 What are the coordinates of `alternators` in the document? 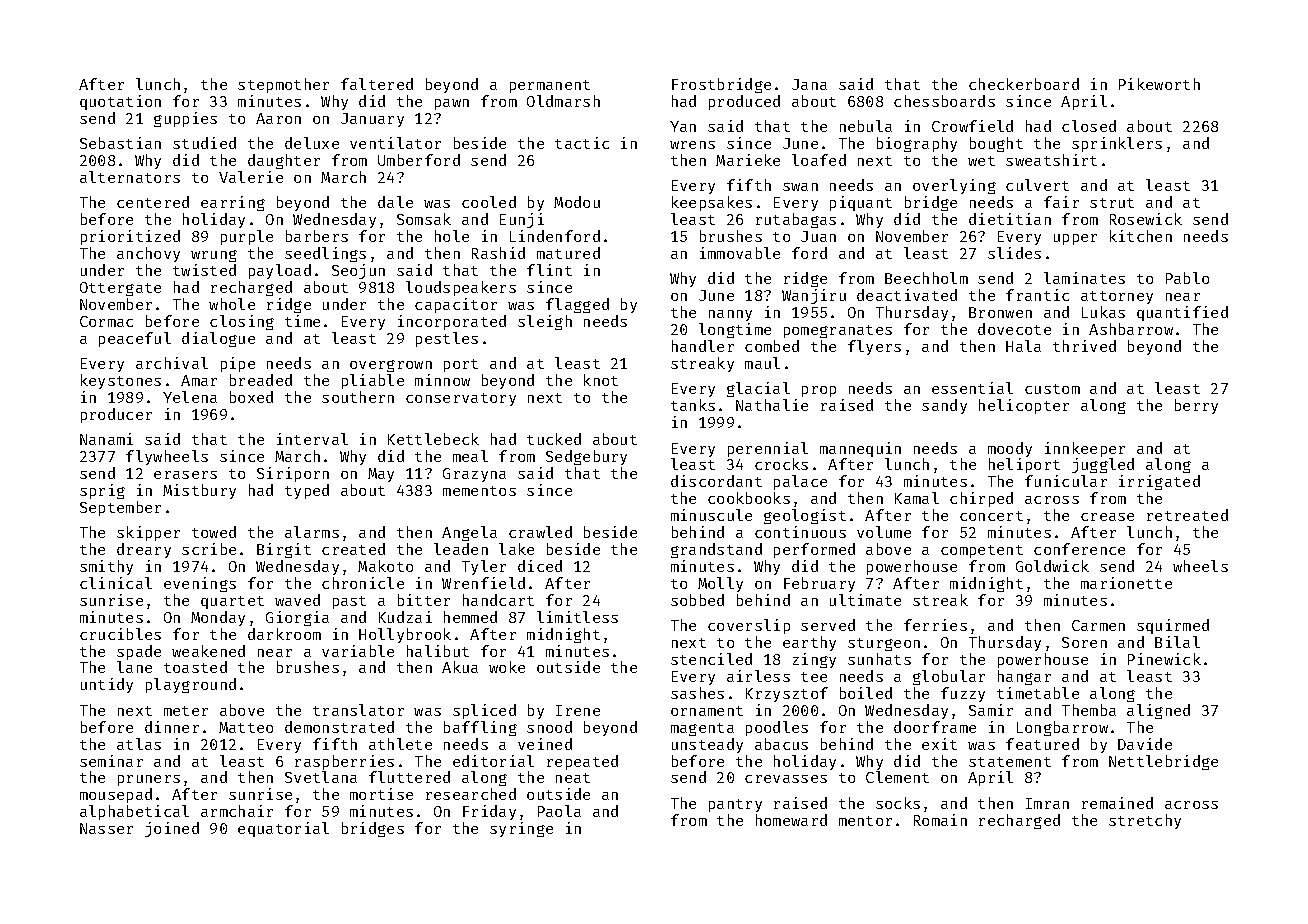 It's located at (130, 177).
